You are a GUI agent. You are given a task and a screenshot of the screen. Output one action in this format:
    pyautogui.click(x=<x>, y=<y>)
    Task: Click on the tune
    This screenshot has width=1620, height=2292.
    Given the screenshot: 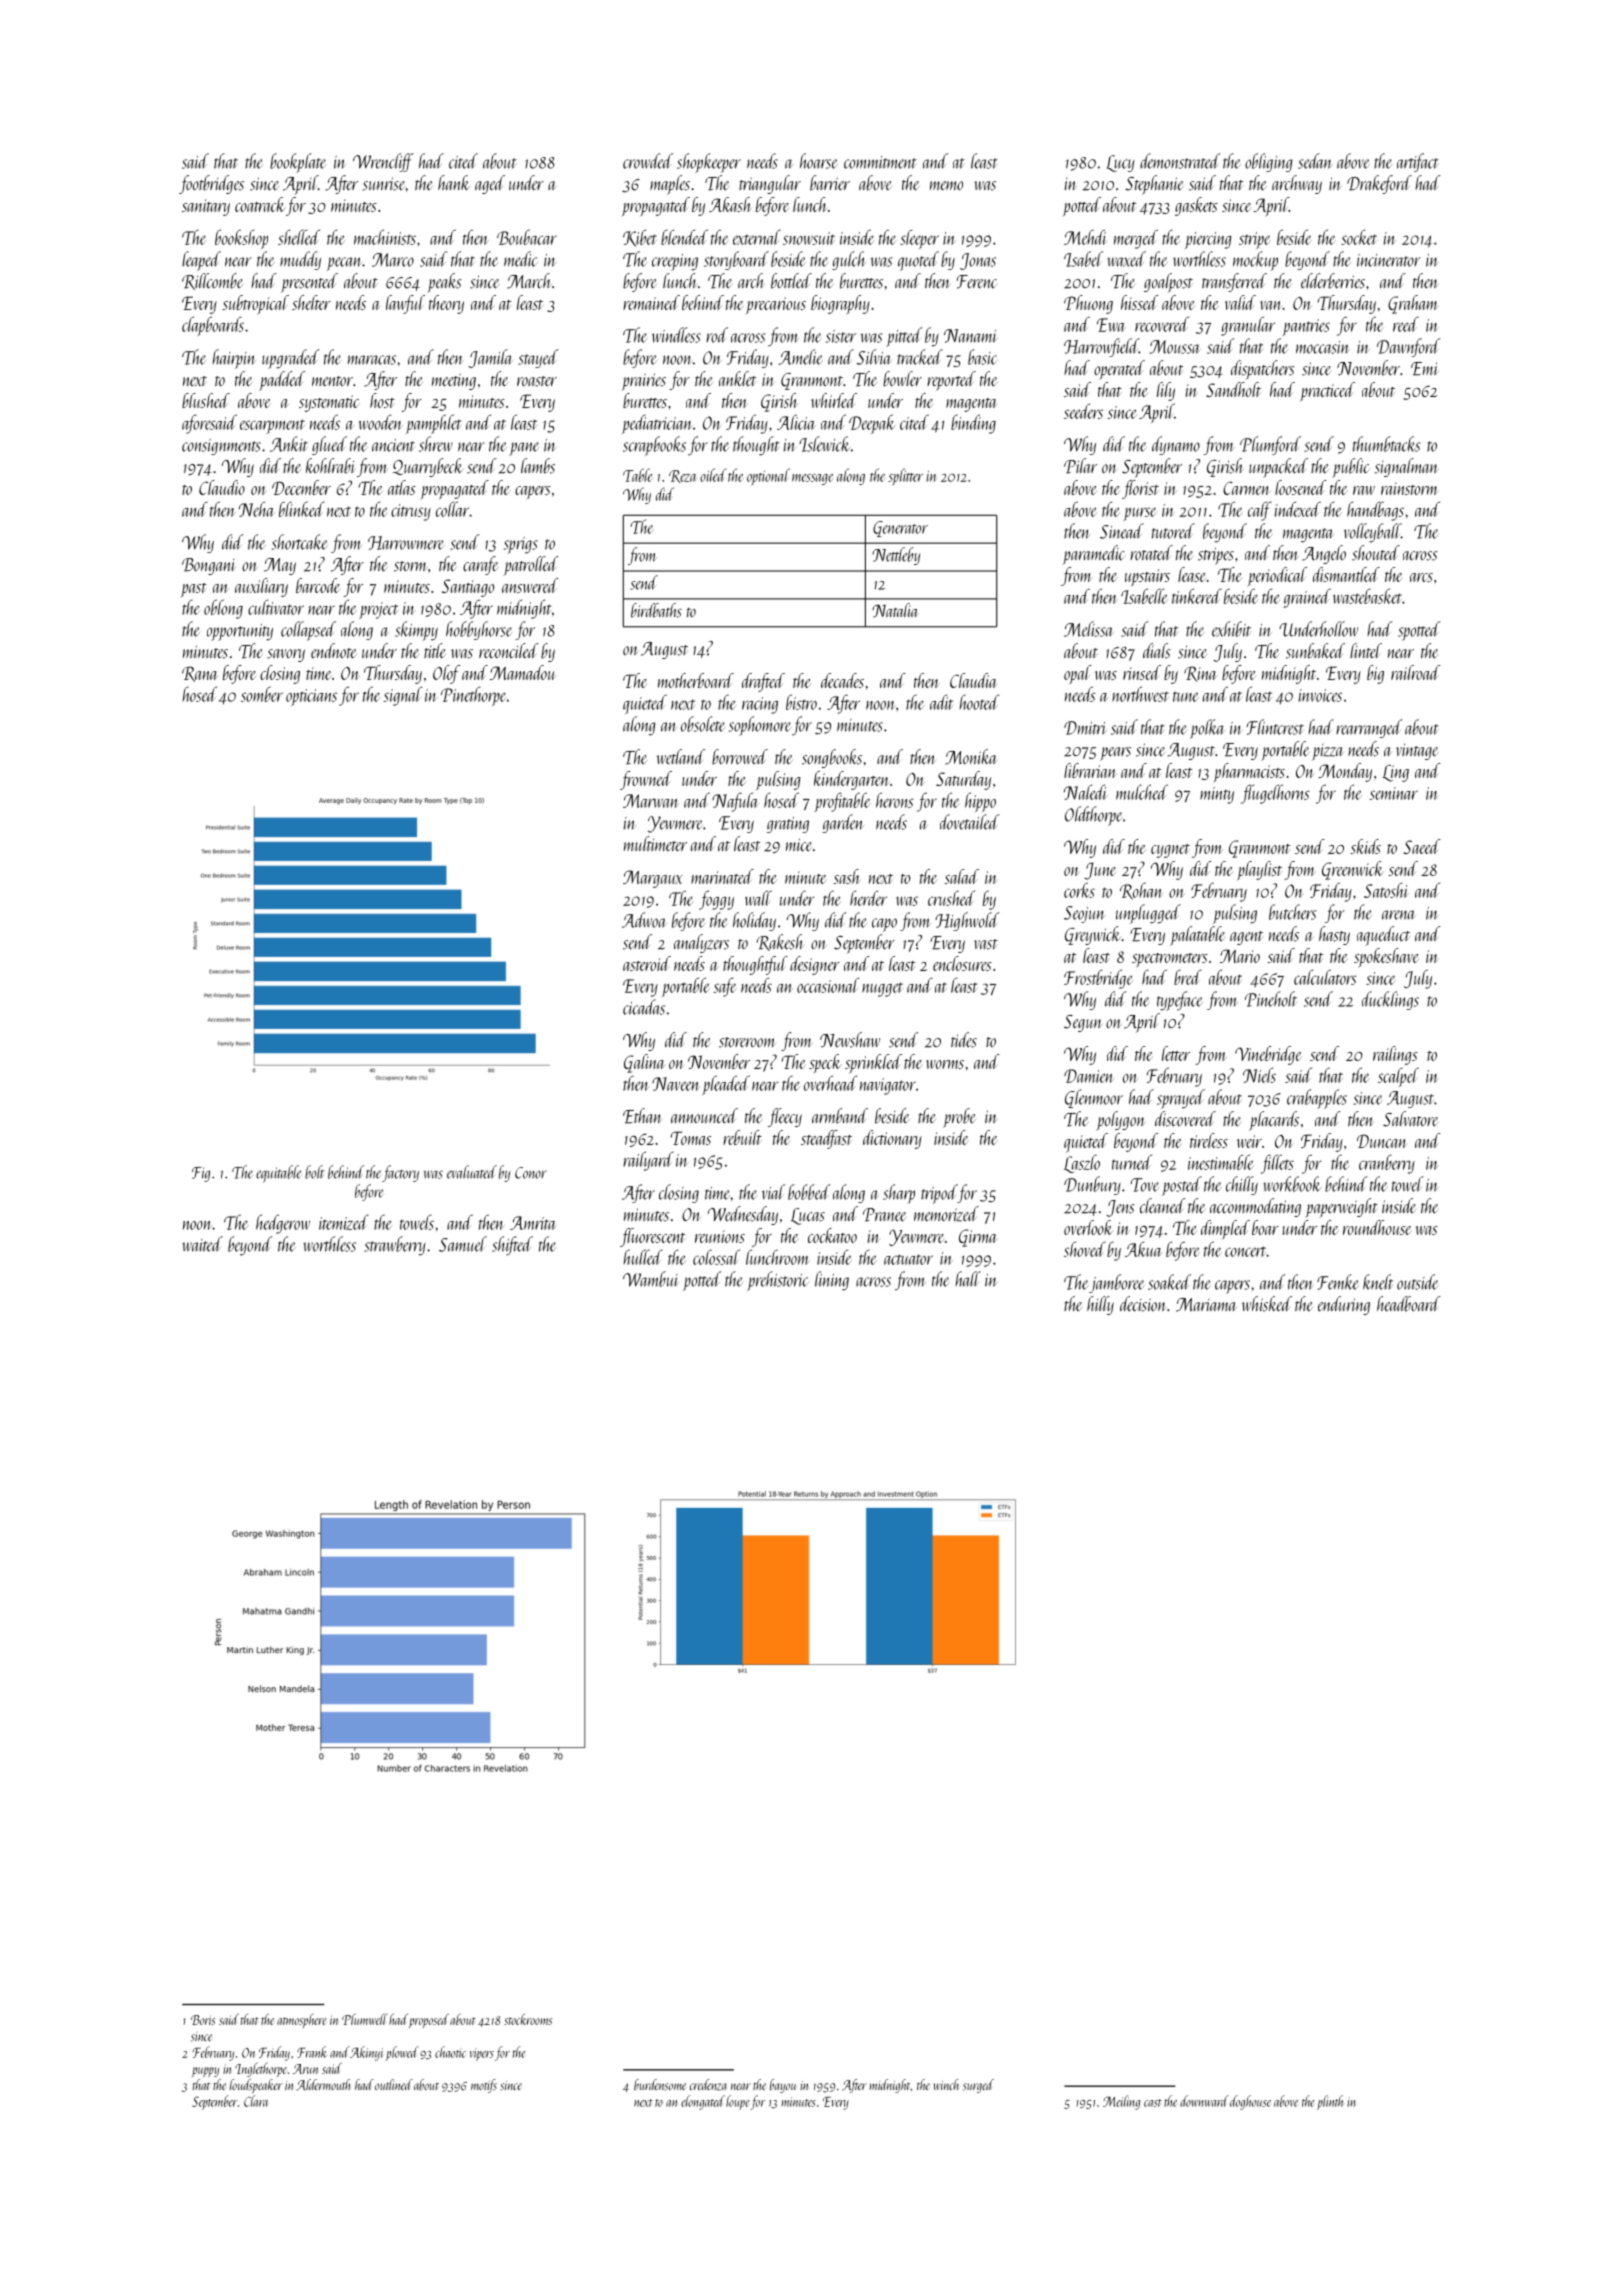 What is the action you would take?
    pyautogui.click(x=1186, y=697)
